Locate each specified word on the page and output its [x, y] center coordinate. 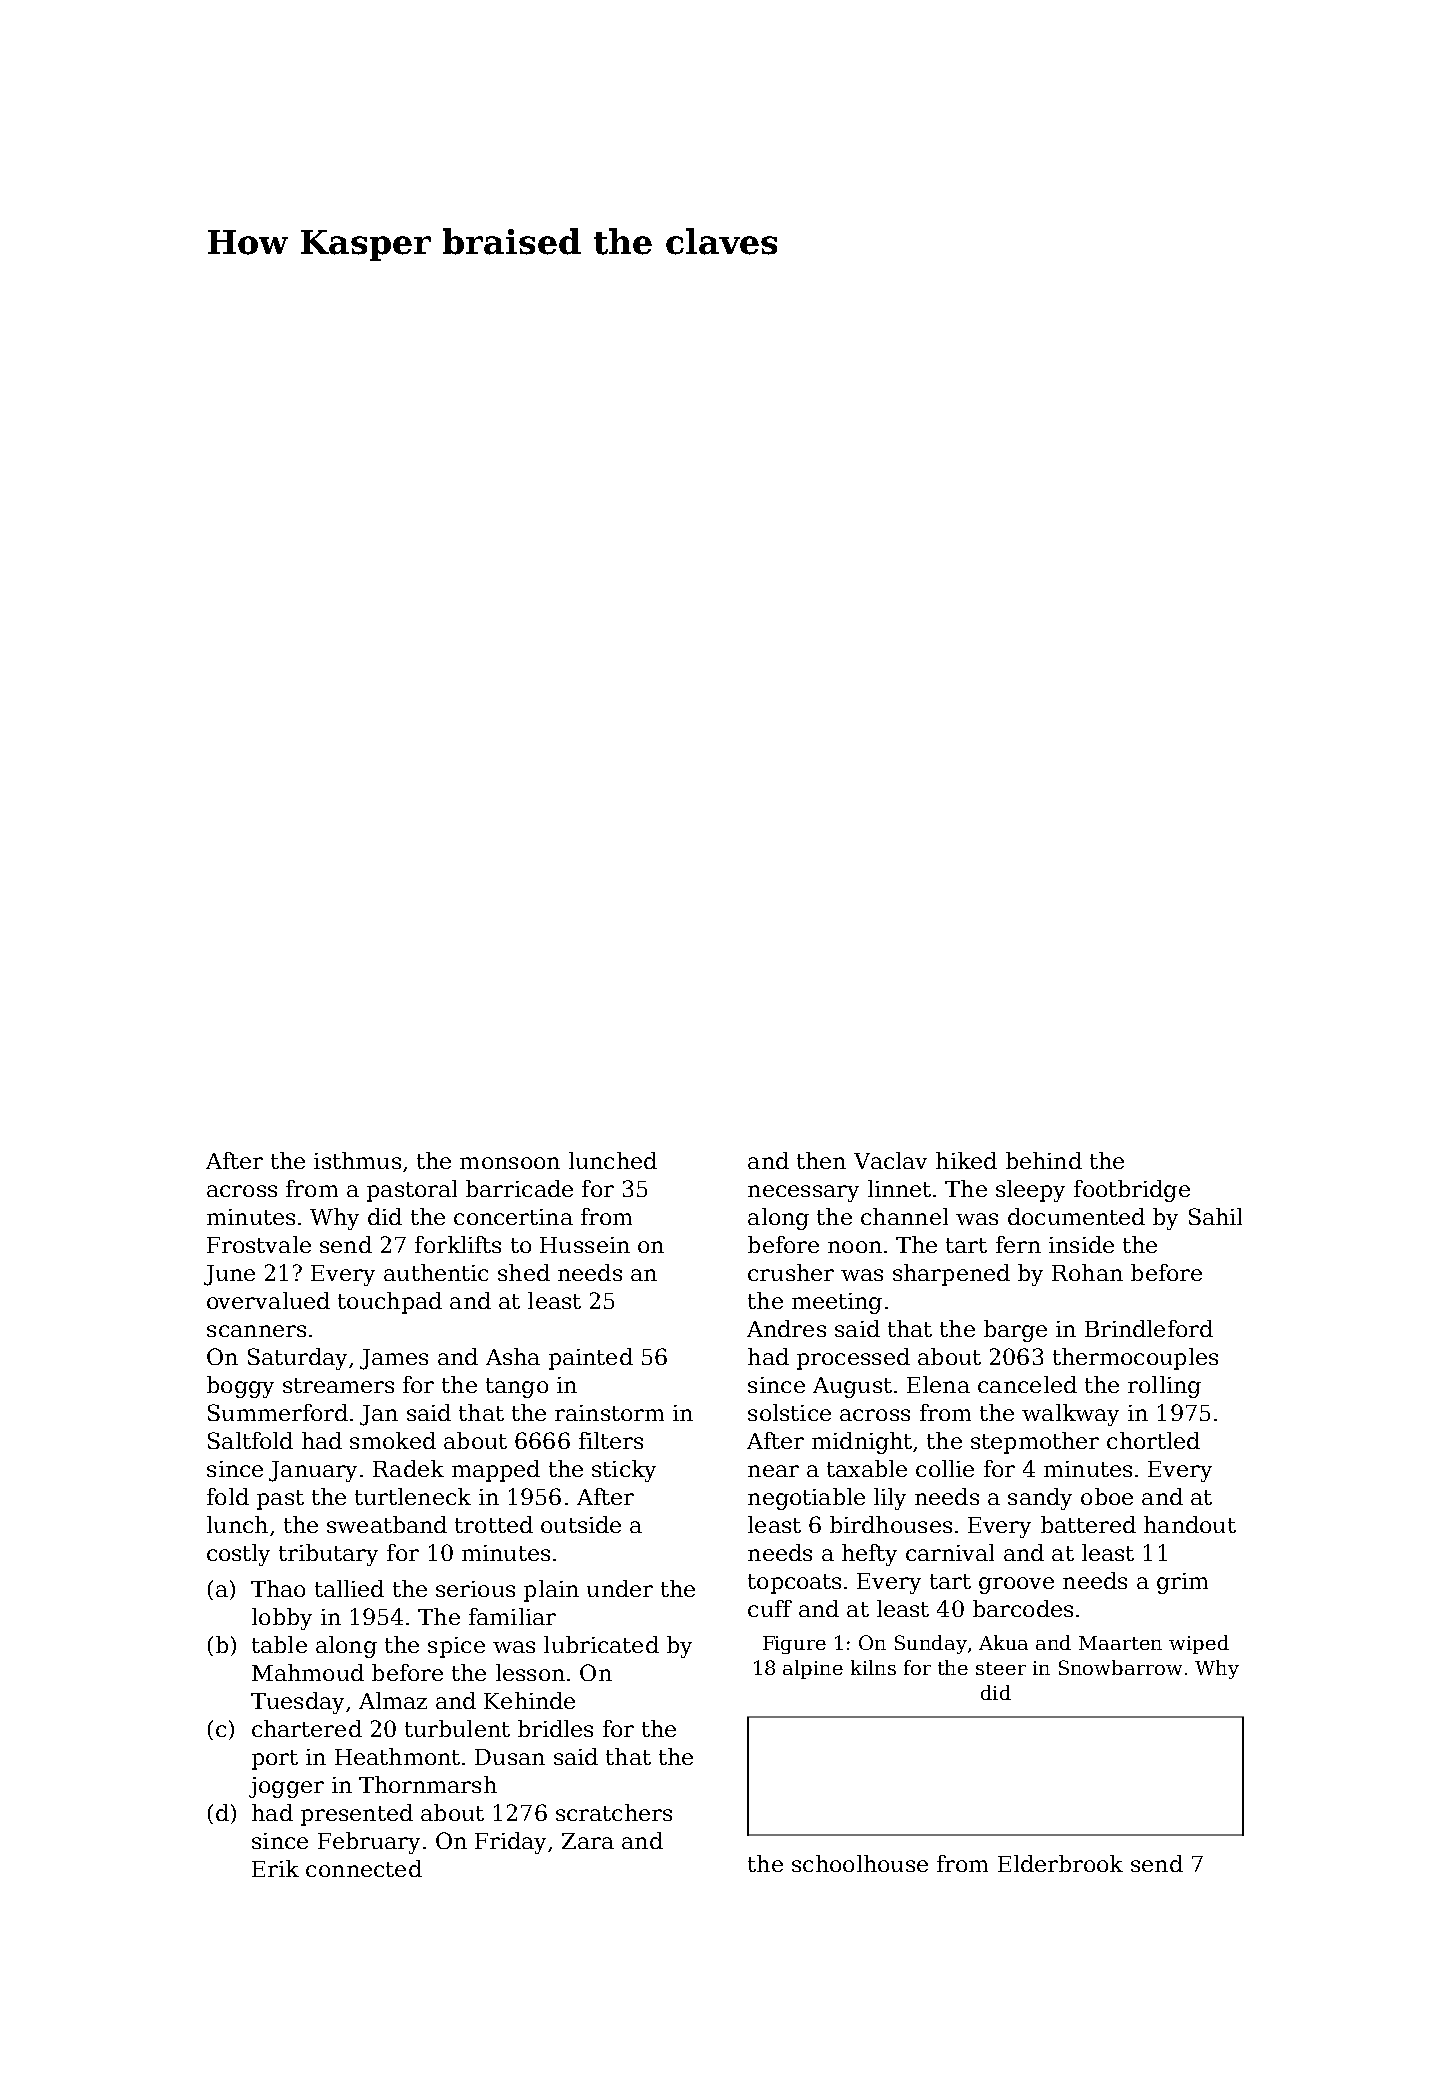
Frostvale [259, 1244]
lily [890, 1499]
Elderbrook [1060, 1863]
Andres [786, 1328]
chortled [1153, 1440]
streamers [338, 1385]
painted [591, 1359]
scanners [256, 1331]
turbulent [457, 1728]
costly [238, 1555]
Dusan [510, 1757]
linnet [899, 1188]
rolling [1164, 1387]
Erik [275, 1868]
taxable [867, 1468]
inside [1081, 1244]
